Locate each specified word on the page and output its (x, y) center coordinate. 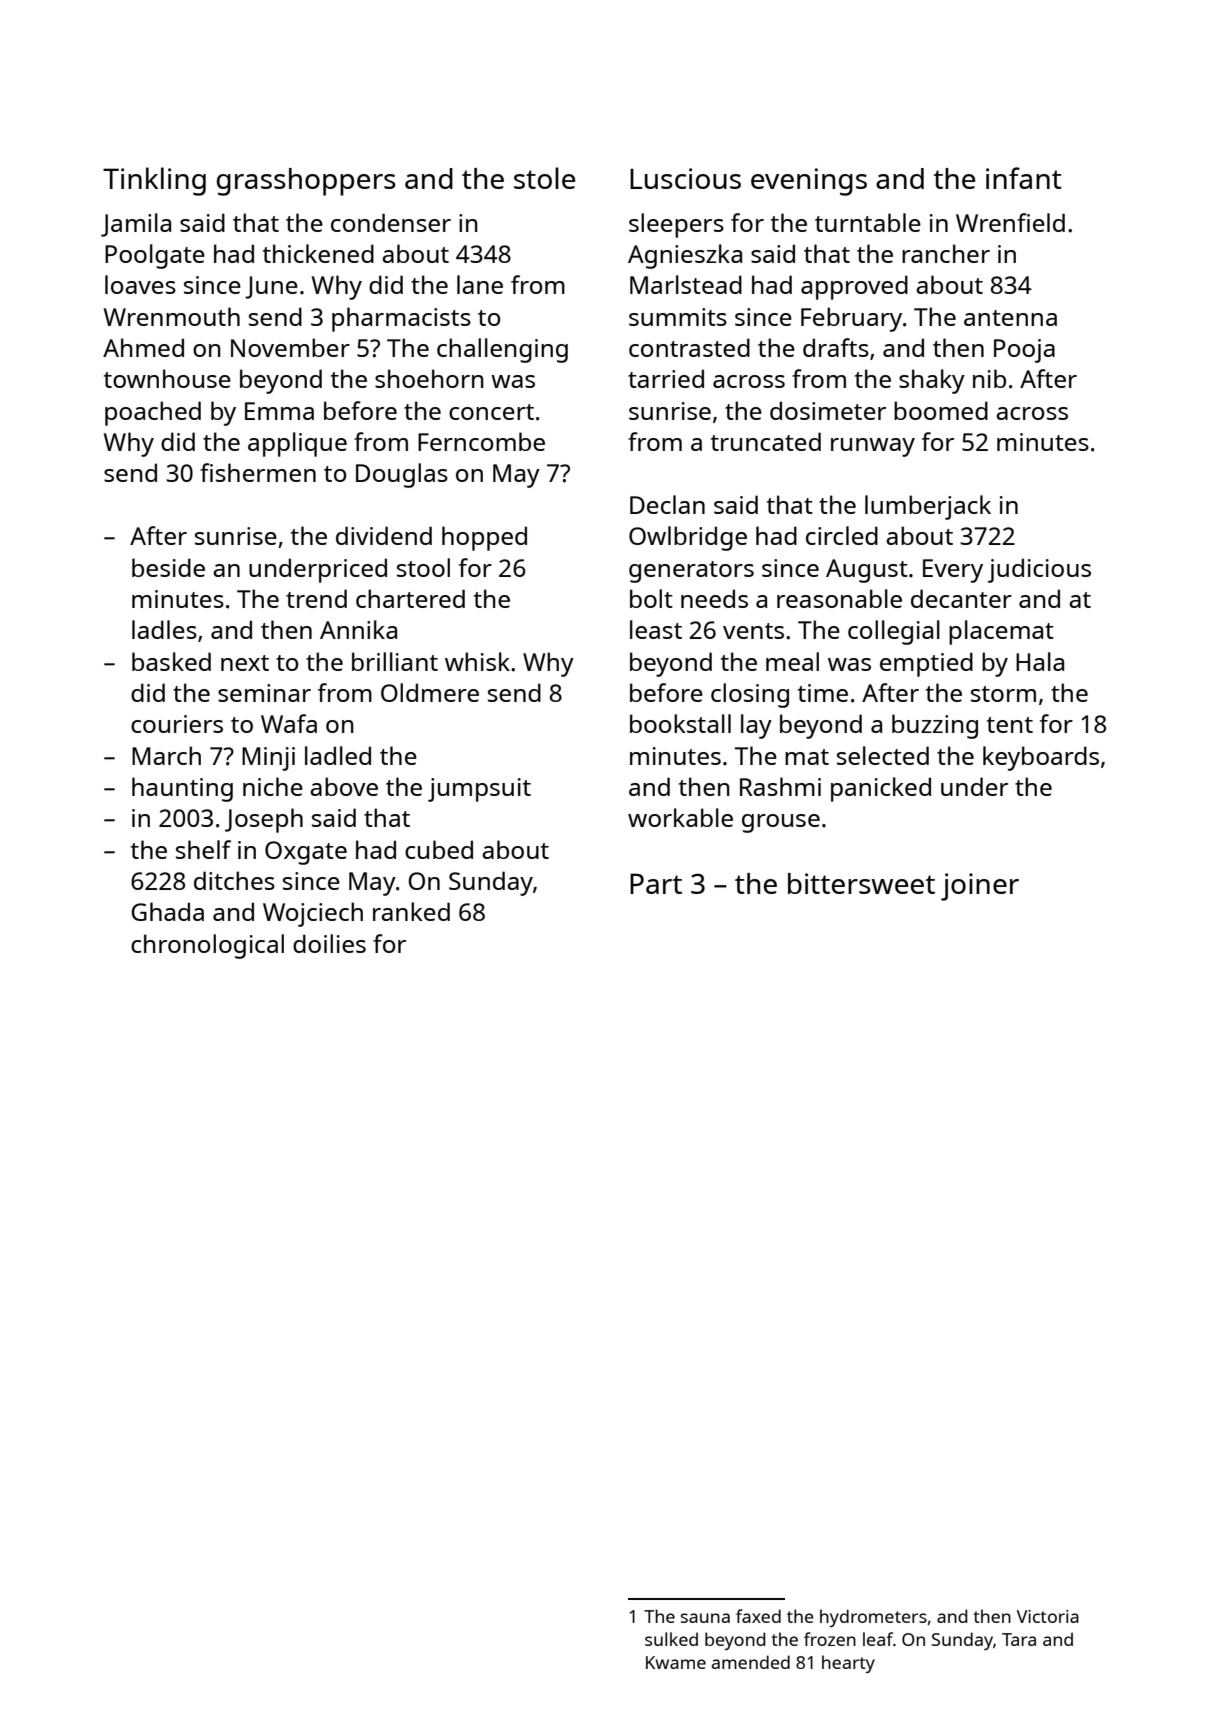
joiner (980, 887)
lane (480, 284)
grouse (781, 823)
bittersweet (861, 883)
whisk (477, 661)
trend (316, 598)
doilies (329, 943)
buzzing (935, 726)
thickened (318, 253)
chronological (207, 946)
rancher (946, 253)
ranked (411, 911)
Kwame (676, 1662)
